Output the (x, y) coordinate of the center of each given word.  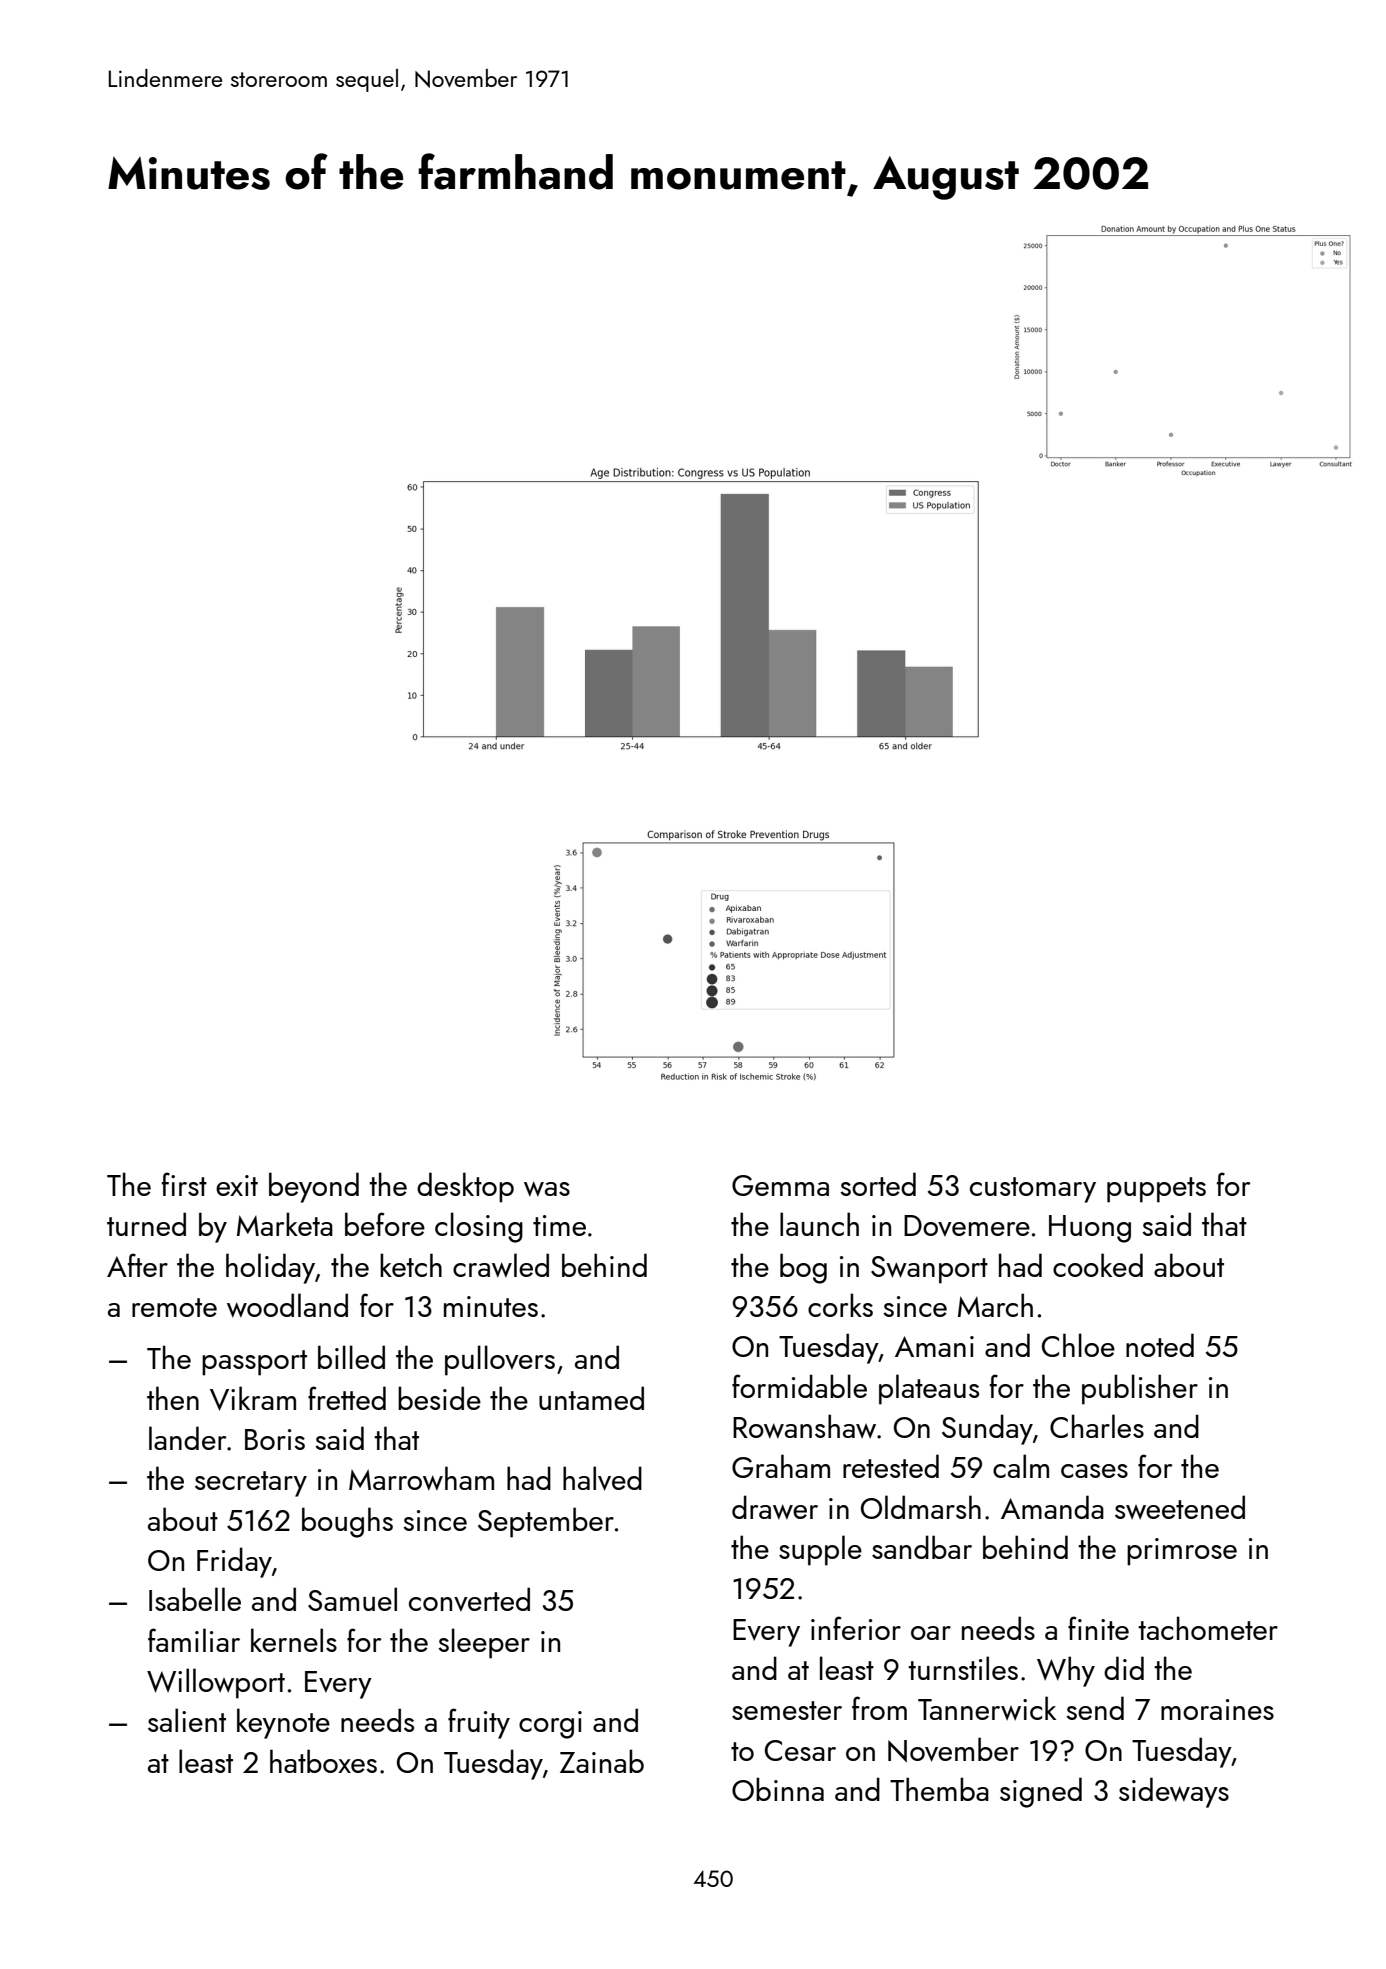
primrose (1182, 1552)
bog (803, 1268)
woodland (287, 1305)
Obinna (778, 1789)
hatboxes (323, 1761)
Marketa (285, 1224)
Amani (934, 1346)
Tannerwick (987, 1708)
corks (840, 1305)
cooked (1098, 1265)
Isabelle (195, 1599)
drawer (775, 1507)
